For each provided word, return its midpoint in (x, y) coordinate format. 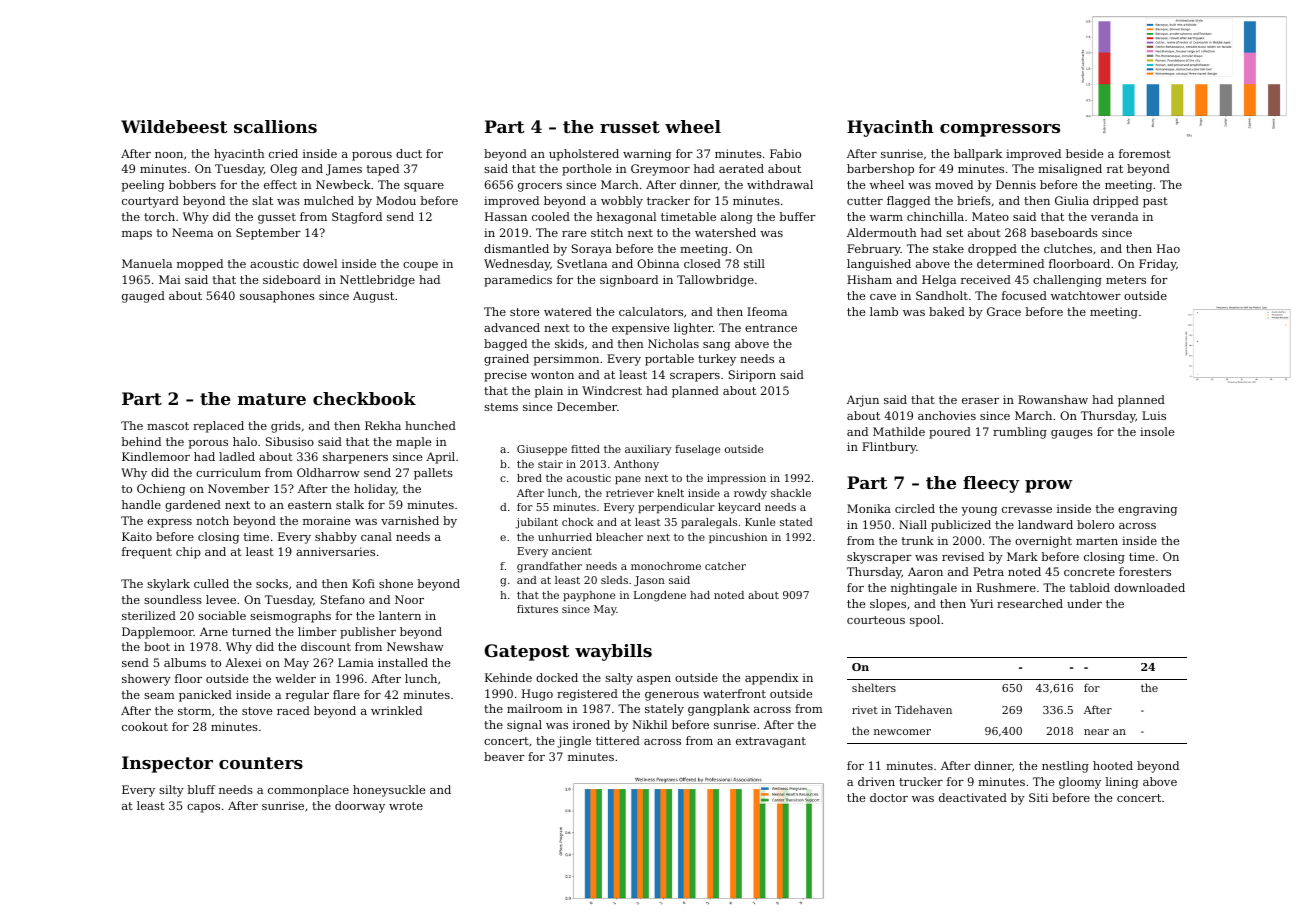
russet (630, 127)
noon (169, 155)
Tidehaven (923, 709)
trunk (918, 540)
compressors (1000, 130)
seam (159, 696)
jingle (574, 742)
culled (211, 583)
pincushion (738, 538)
